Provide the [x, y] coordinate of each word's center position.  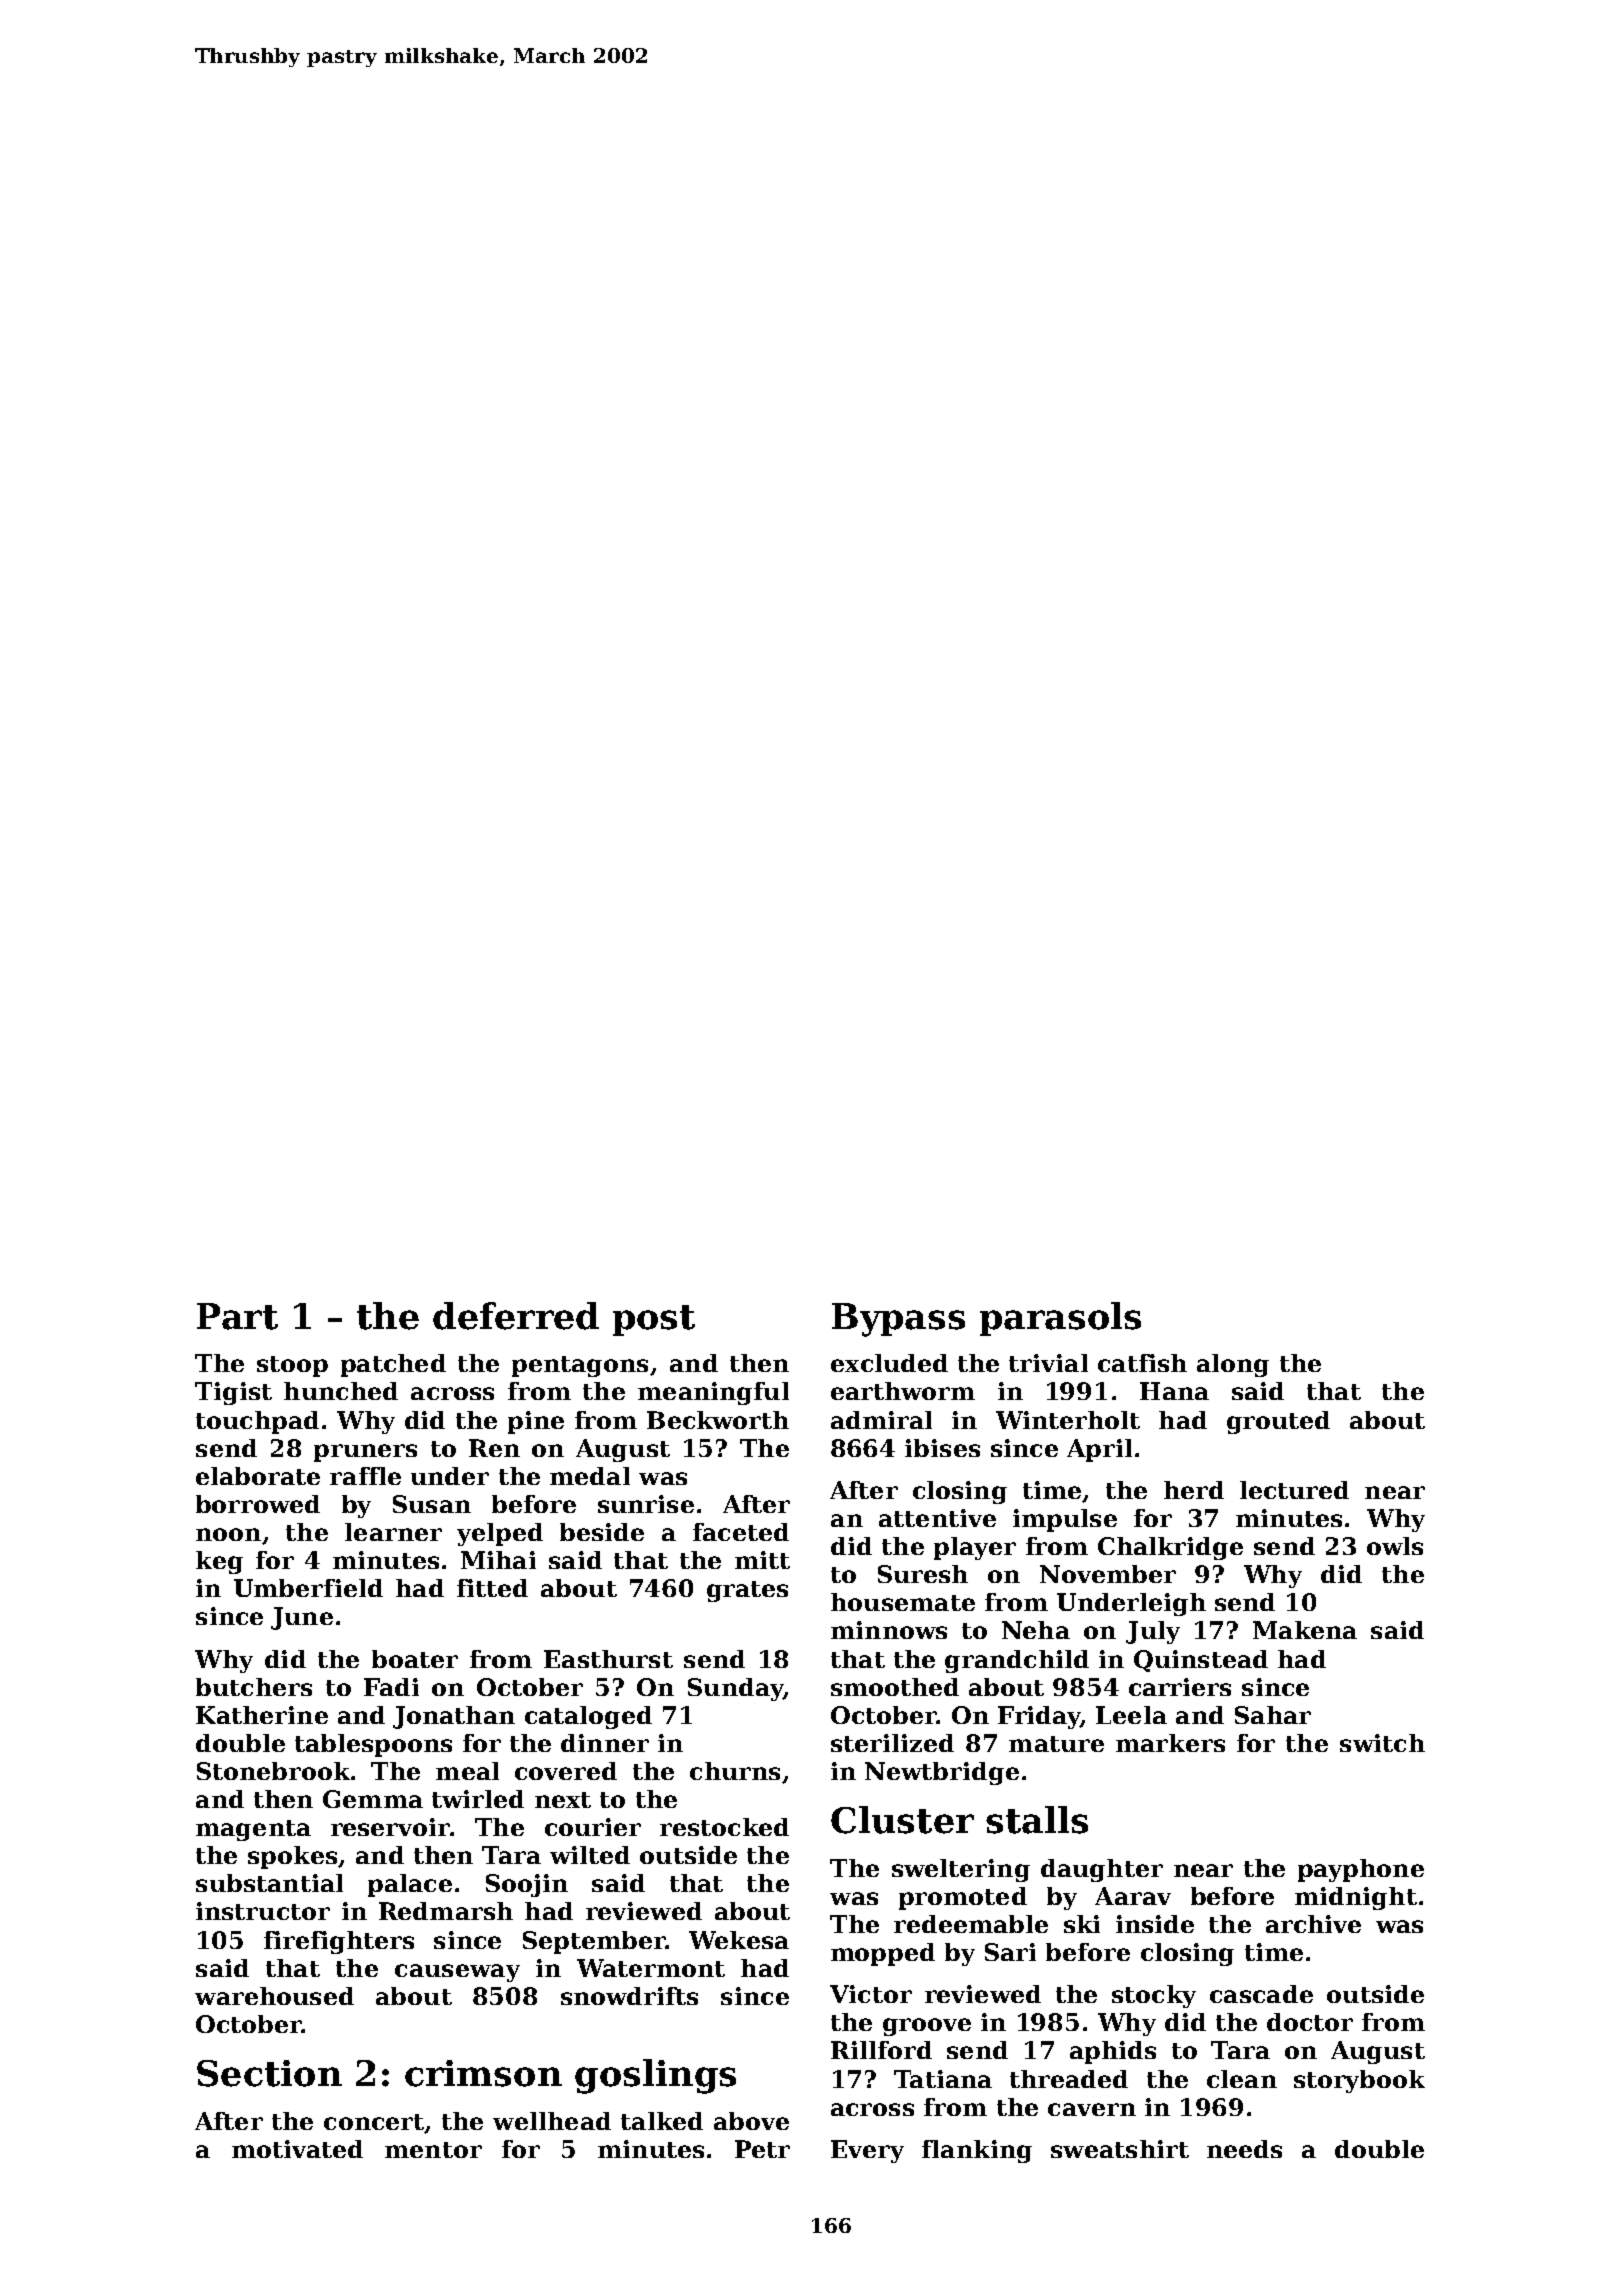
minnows [889, 1630]
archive [1313, 1924]
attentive [937, 1518]
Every [867, 2151]
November [1108, 1574]
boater [415, 1659]
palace [410, 1885]
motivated [297, 2149]
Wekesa [739, 1940]
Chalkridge [1170, 1548]
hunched [341, 1391]
